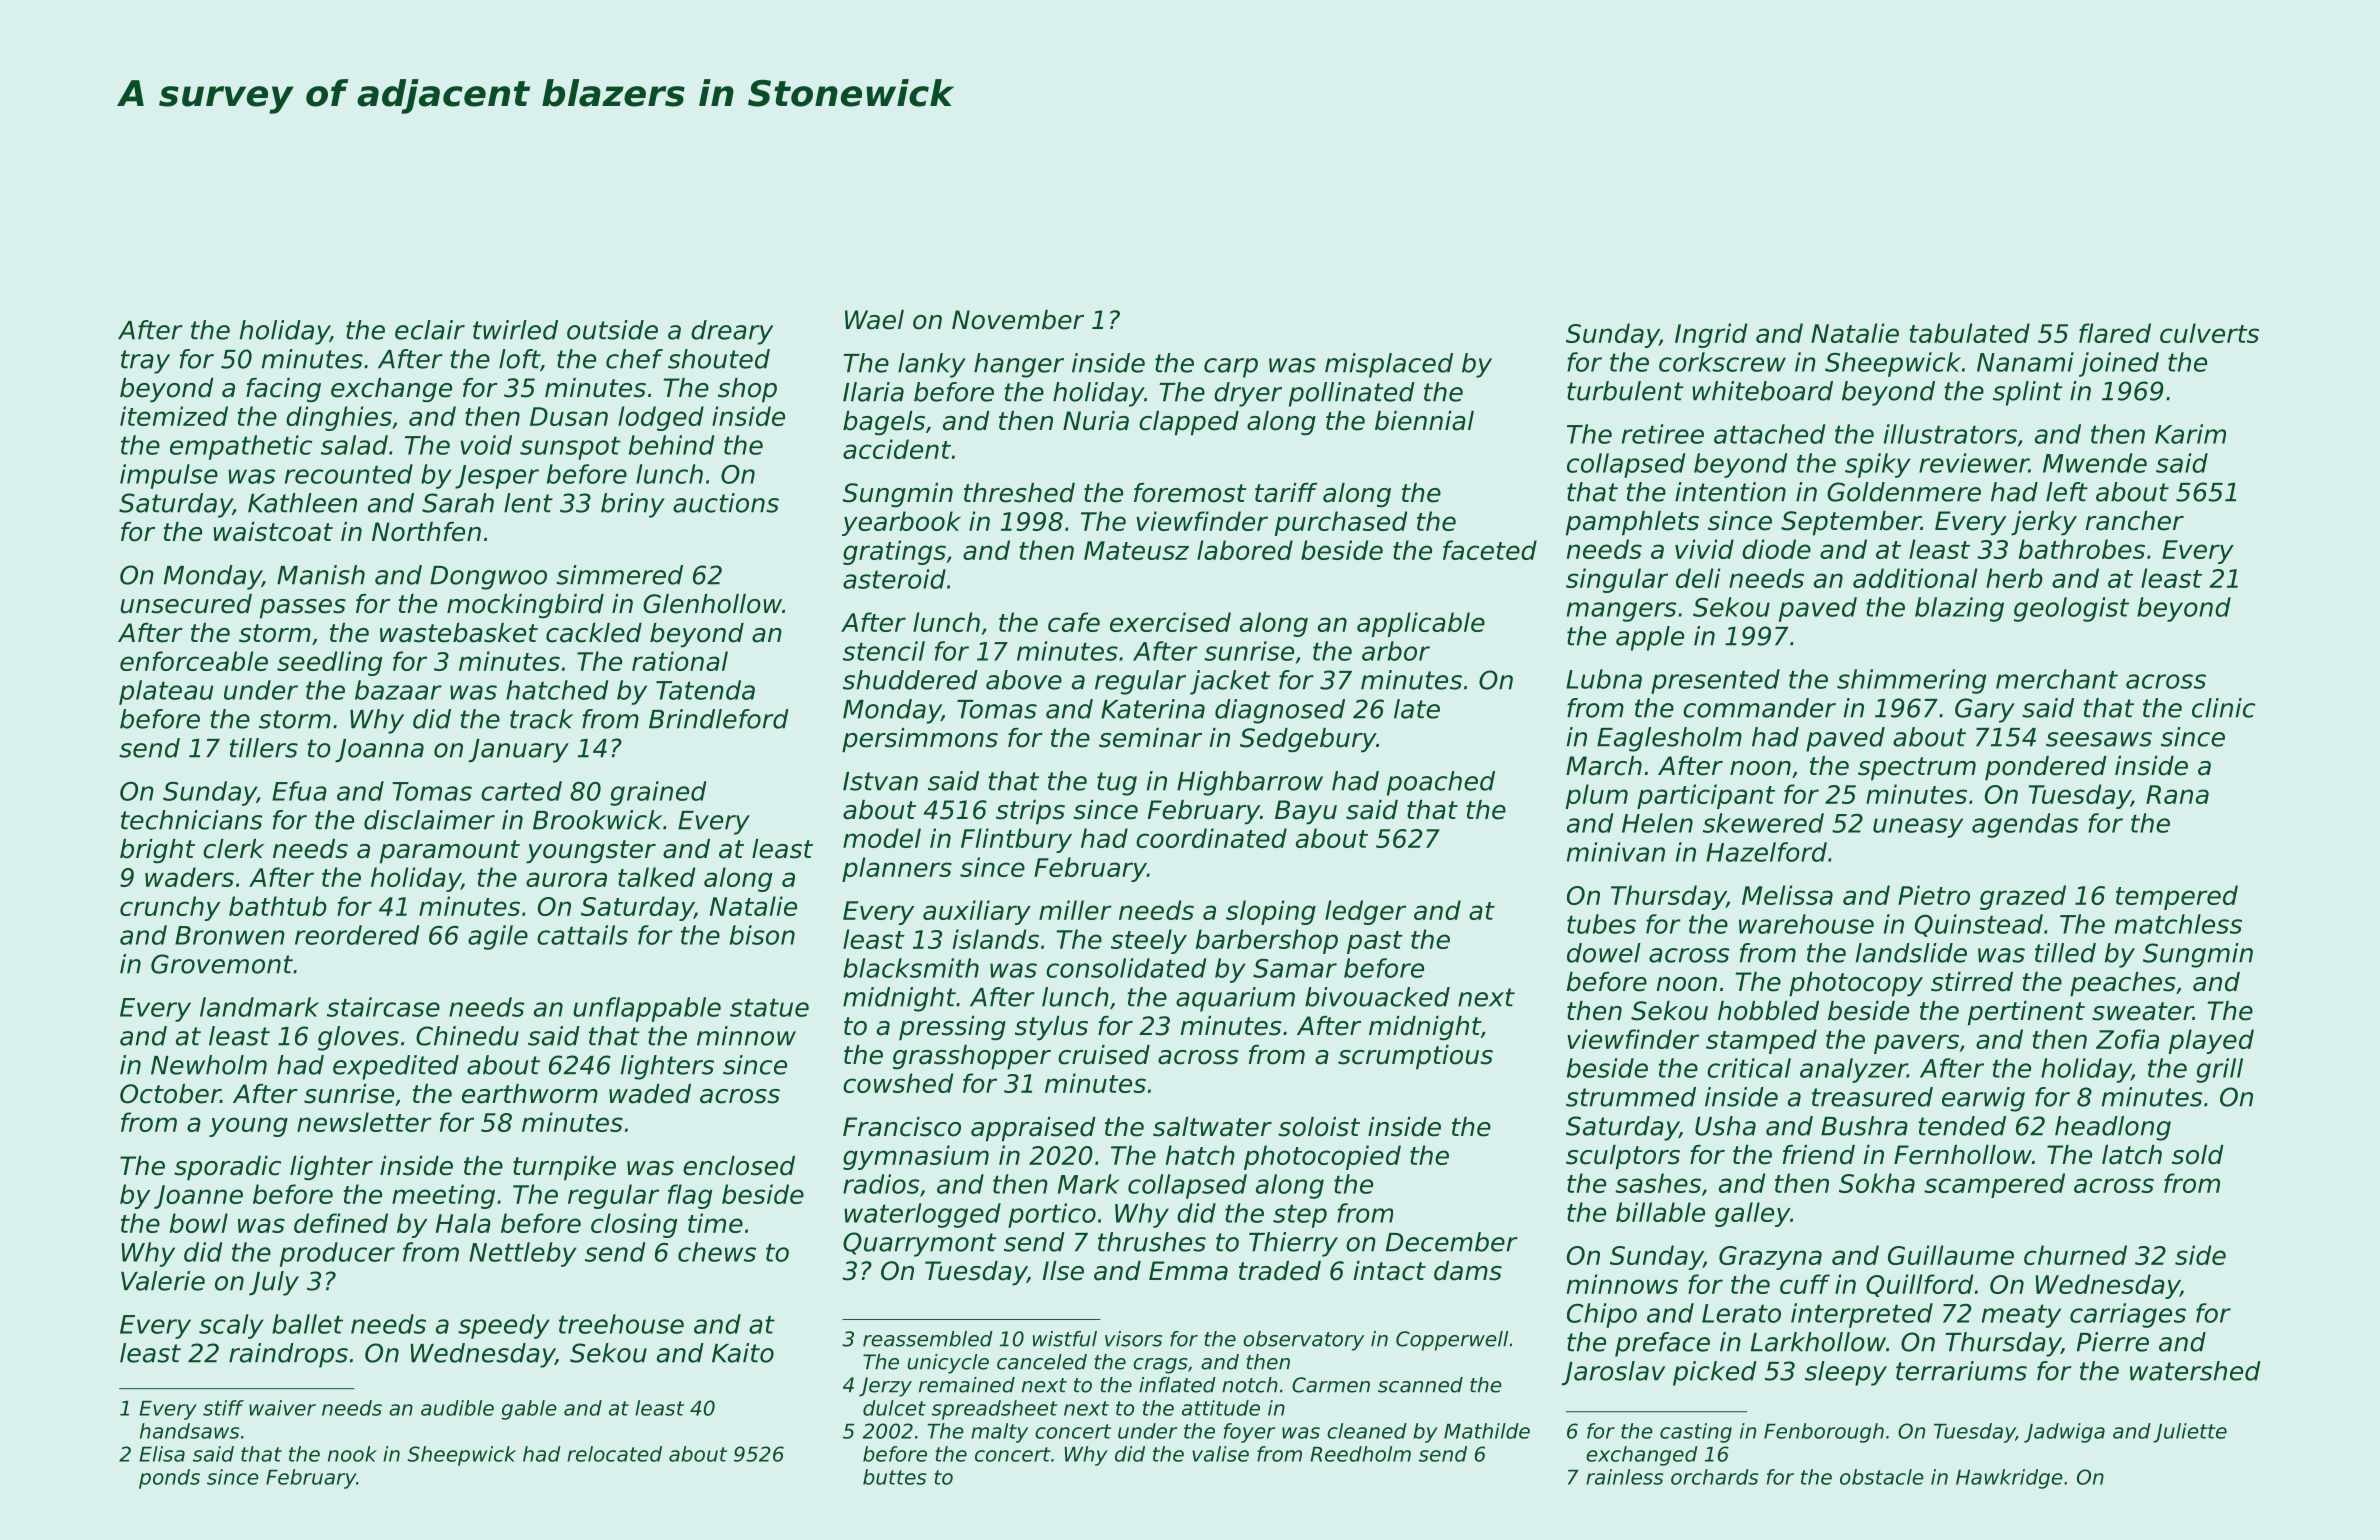 The image size is (2380, 1540). I want to click on steely, so click(1149, 941).
